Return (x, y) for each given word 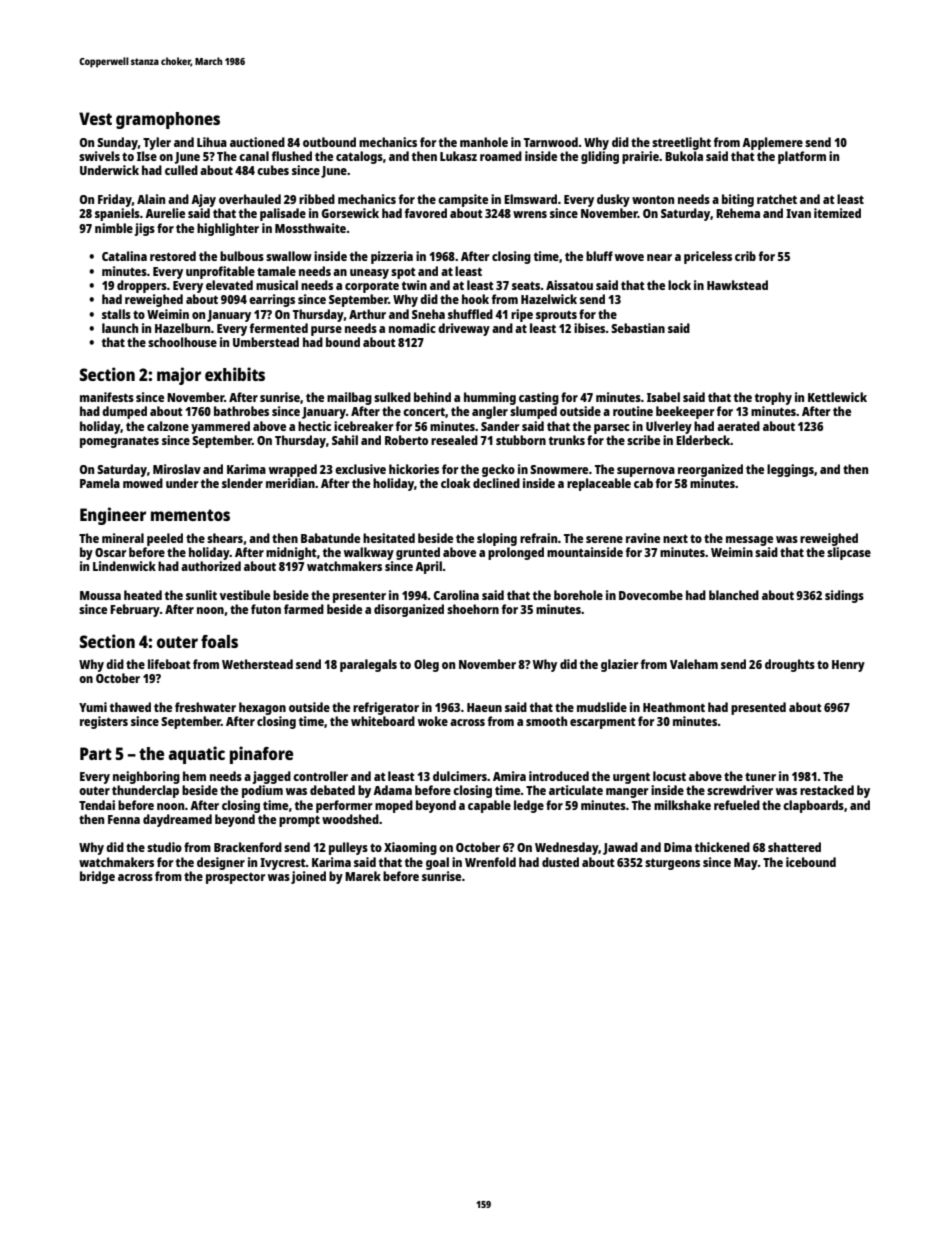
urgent (631, 778)
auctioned (257, 142)
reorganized (710, 470)
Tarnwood (551, 142)
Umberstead (266, 342)
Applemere (772, 143)
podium (262, 791)
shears (225, 538)
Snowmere (559, 469)
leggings (790, 470)
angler (490, 412)
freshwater (205, 707)
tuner (760, 776)
